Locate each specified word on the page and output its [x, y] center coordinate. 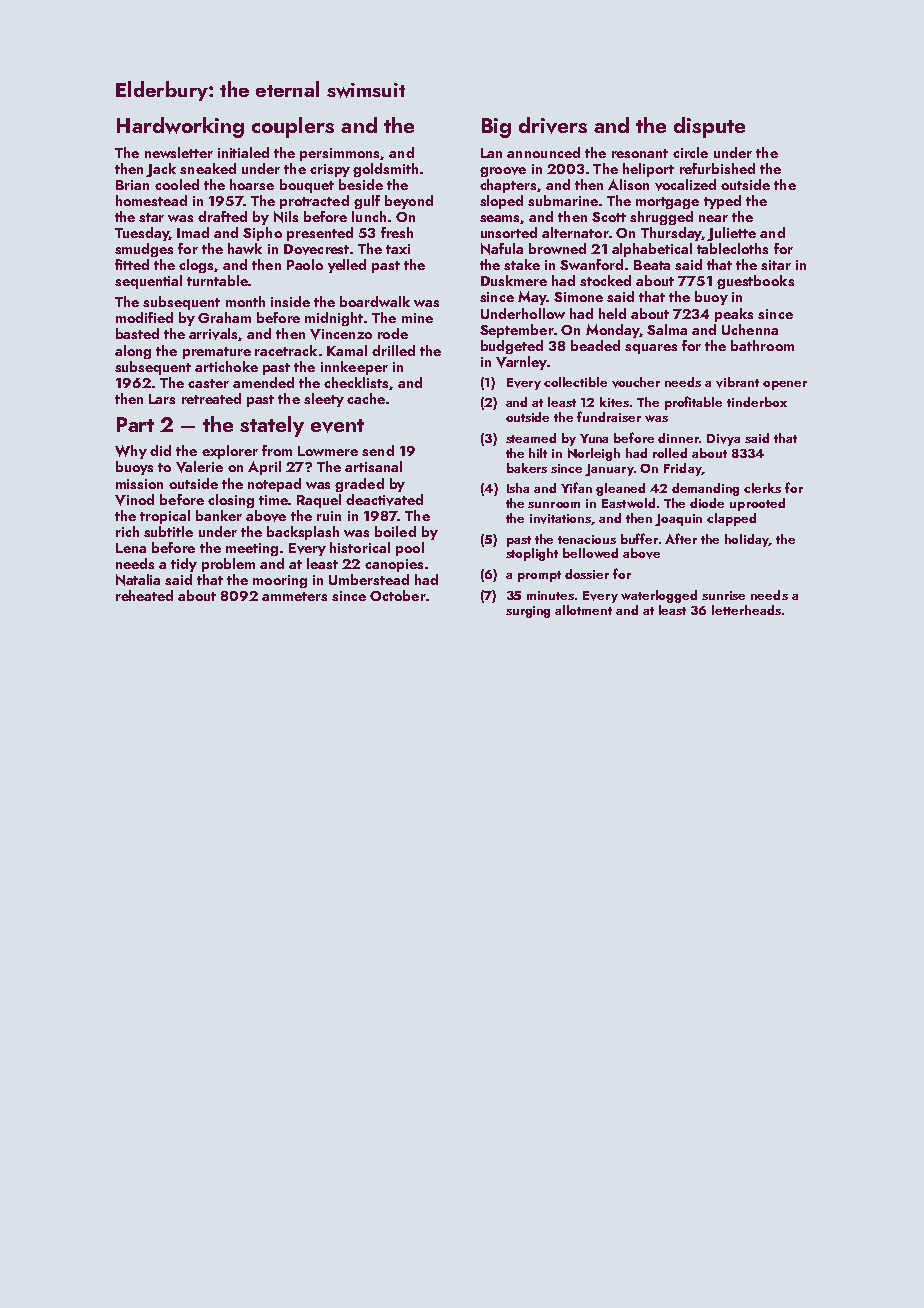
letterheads [746, 610]
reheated [144, 595]
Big [496, 128]
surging [528, 612]
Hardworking [180, 127]
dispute [709, 127]
